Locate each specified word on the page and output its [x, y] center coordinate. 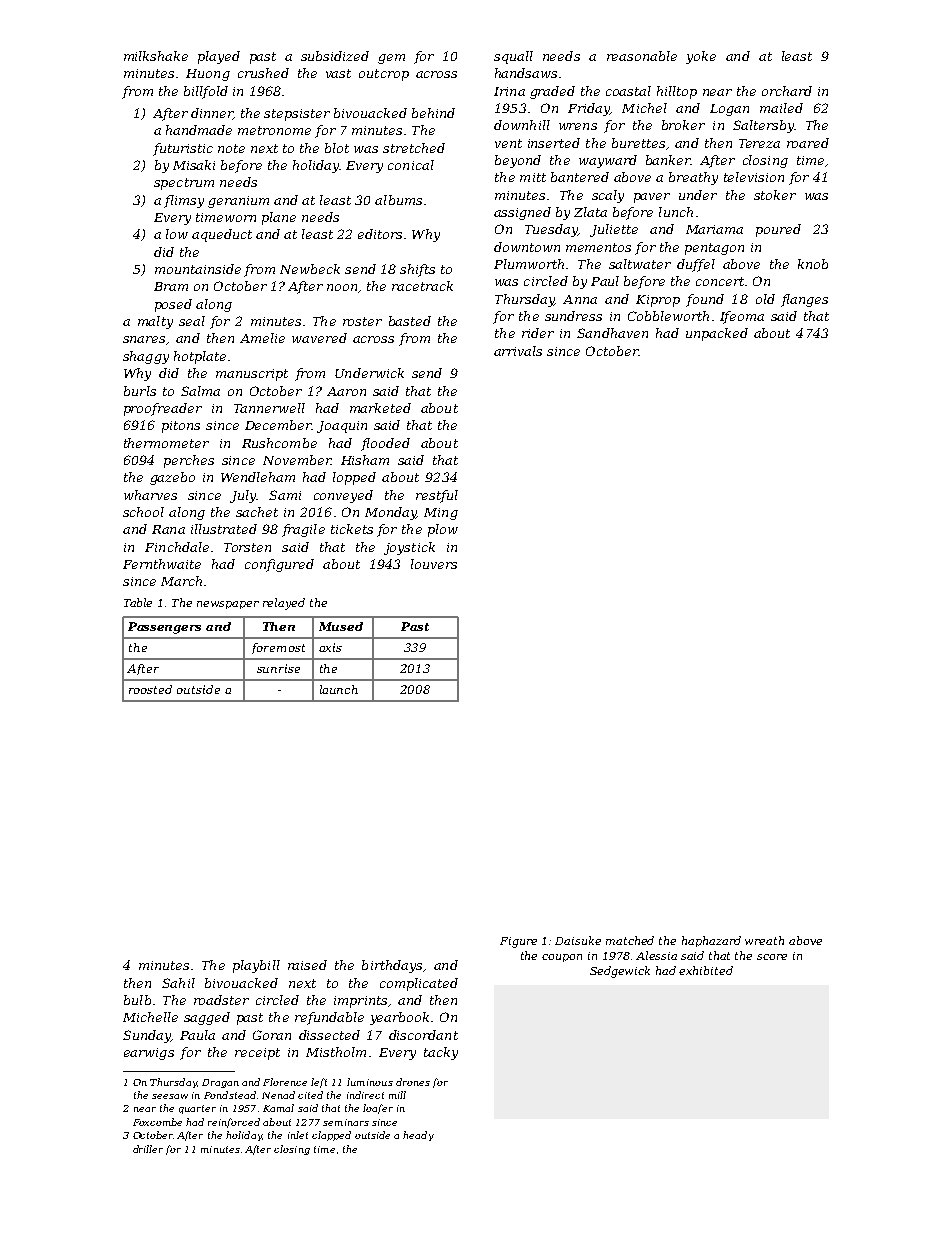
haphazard [711, 941]
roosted [150, 689]
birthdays [392, 966]
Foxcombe [157, 1122]
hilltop [677, 92]
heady [418, 1136]
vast [338, 73]
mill [397, 1095]
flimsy [184, 201]
